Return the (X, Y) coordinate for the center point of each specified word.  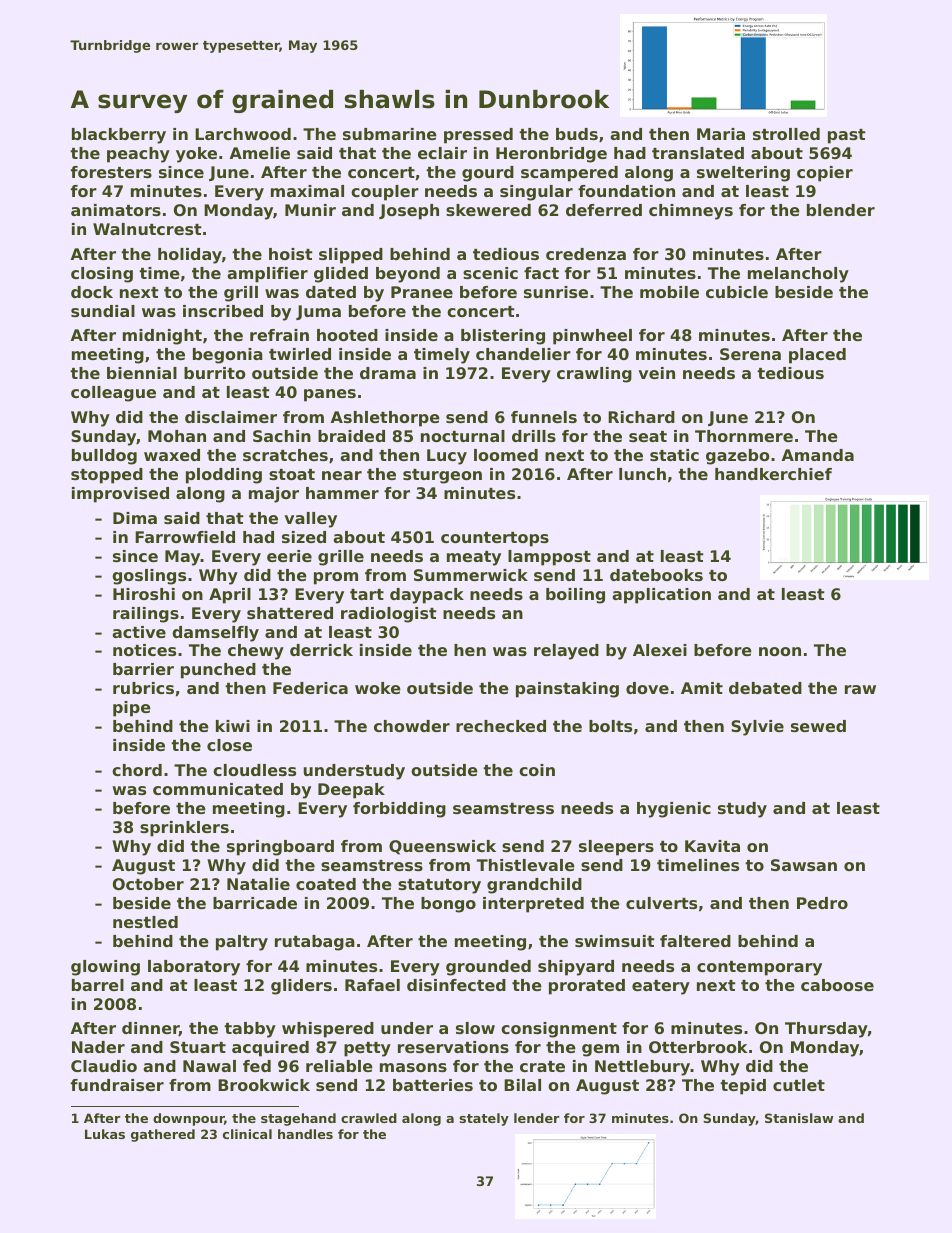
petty (367, 1049)
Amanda (818, 455)
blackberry (119, 136)
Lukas (105, 1134)
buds (577, 134)
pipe (132, 709)
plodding (224, 476)
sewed (818, 726)
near (342, 475)
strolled (786, 134)
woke (378, 688)
